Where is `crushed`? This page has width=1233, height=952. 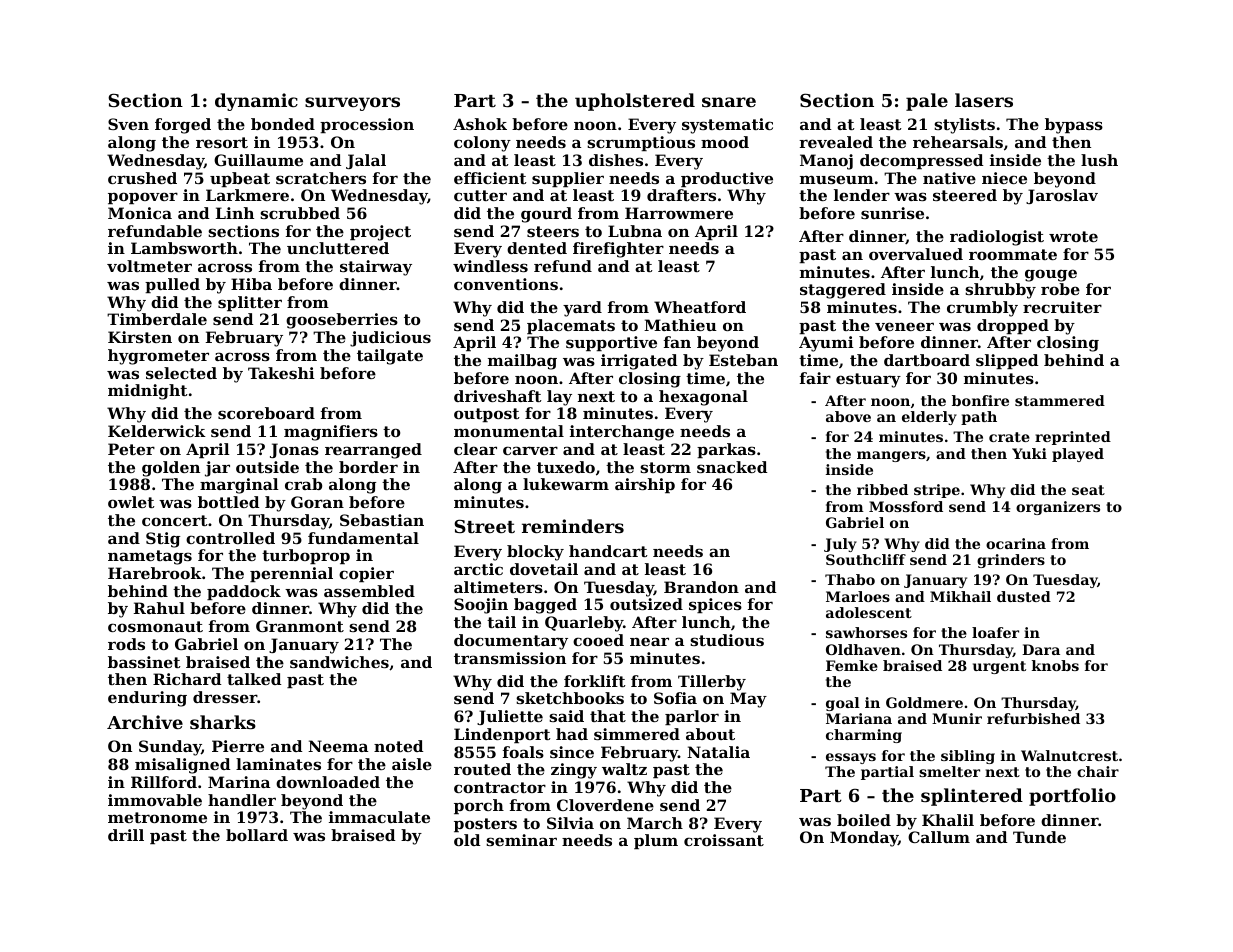
crushed is located at coordinates (142, 178).
